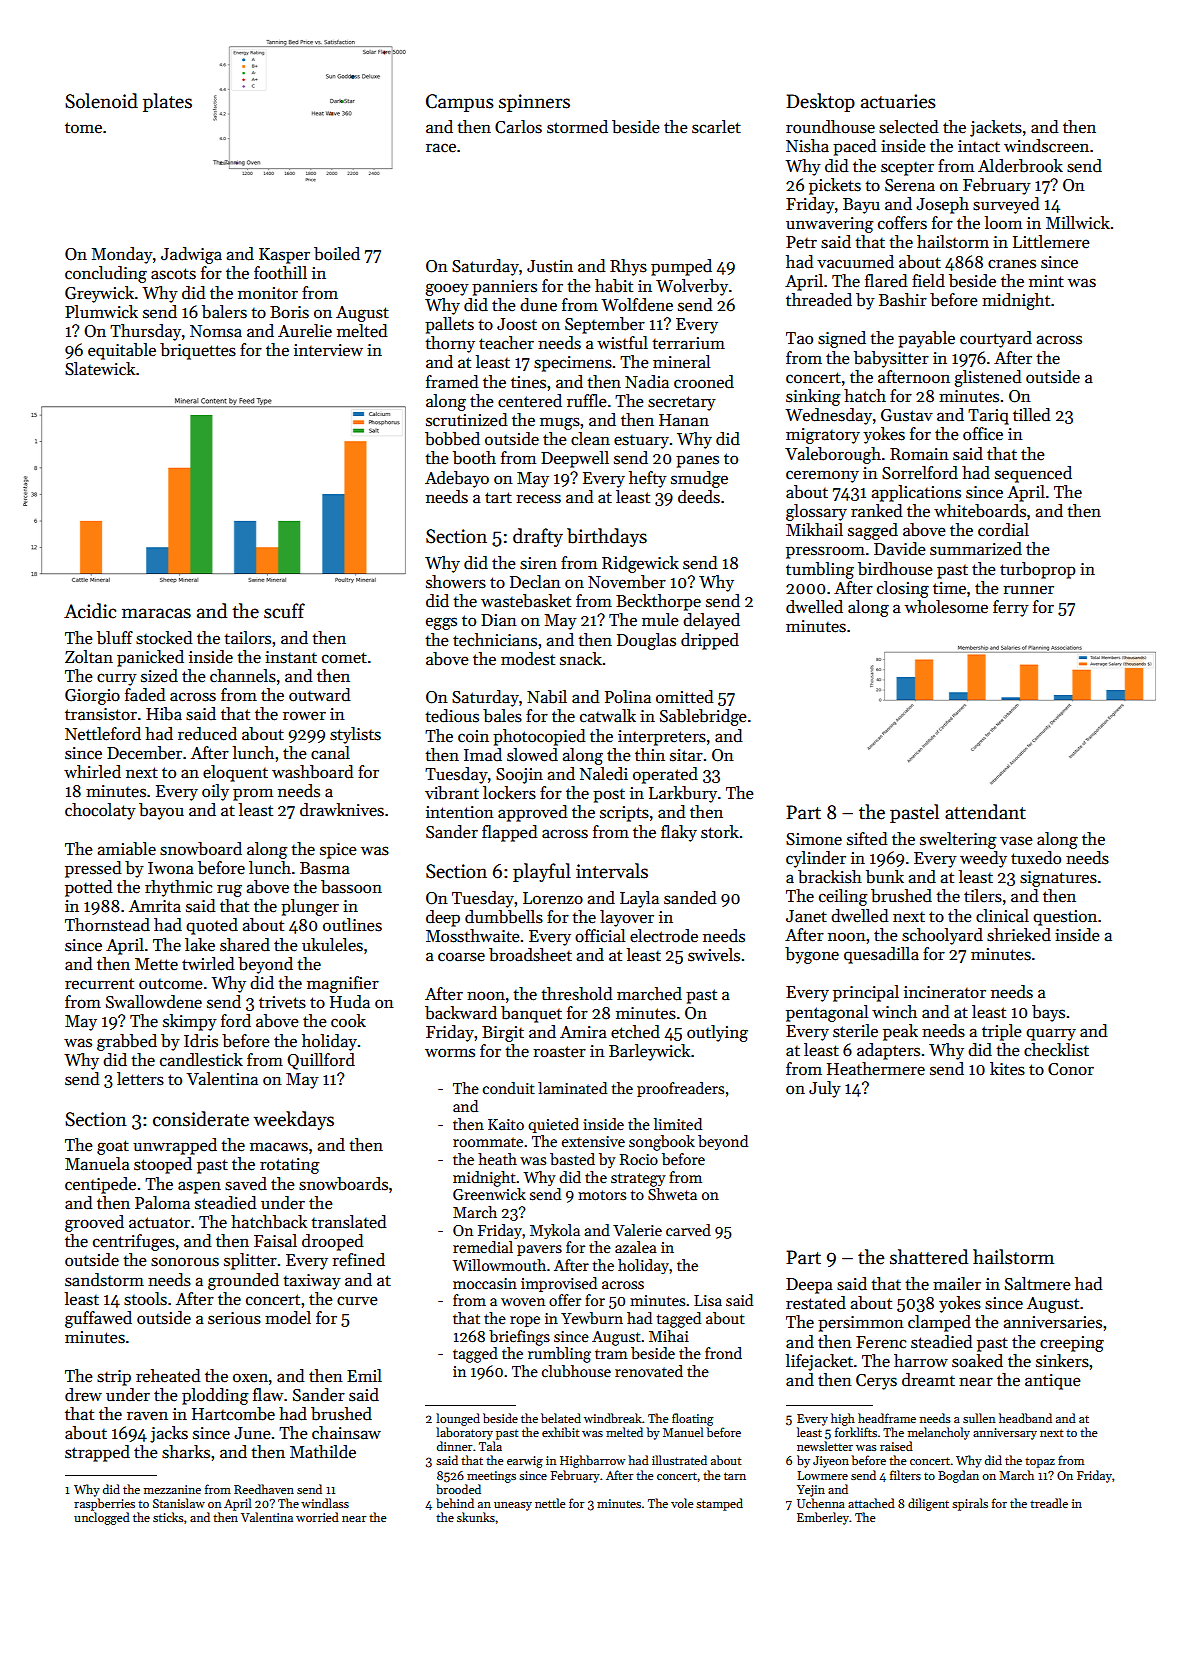 Image resolution: width=1180 pixels, height=1668 pixels. Describe the element at coordinates (452, 382) in the image. I see `framed` at that location.
